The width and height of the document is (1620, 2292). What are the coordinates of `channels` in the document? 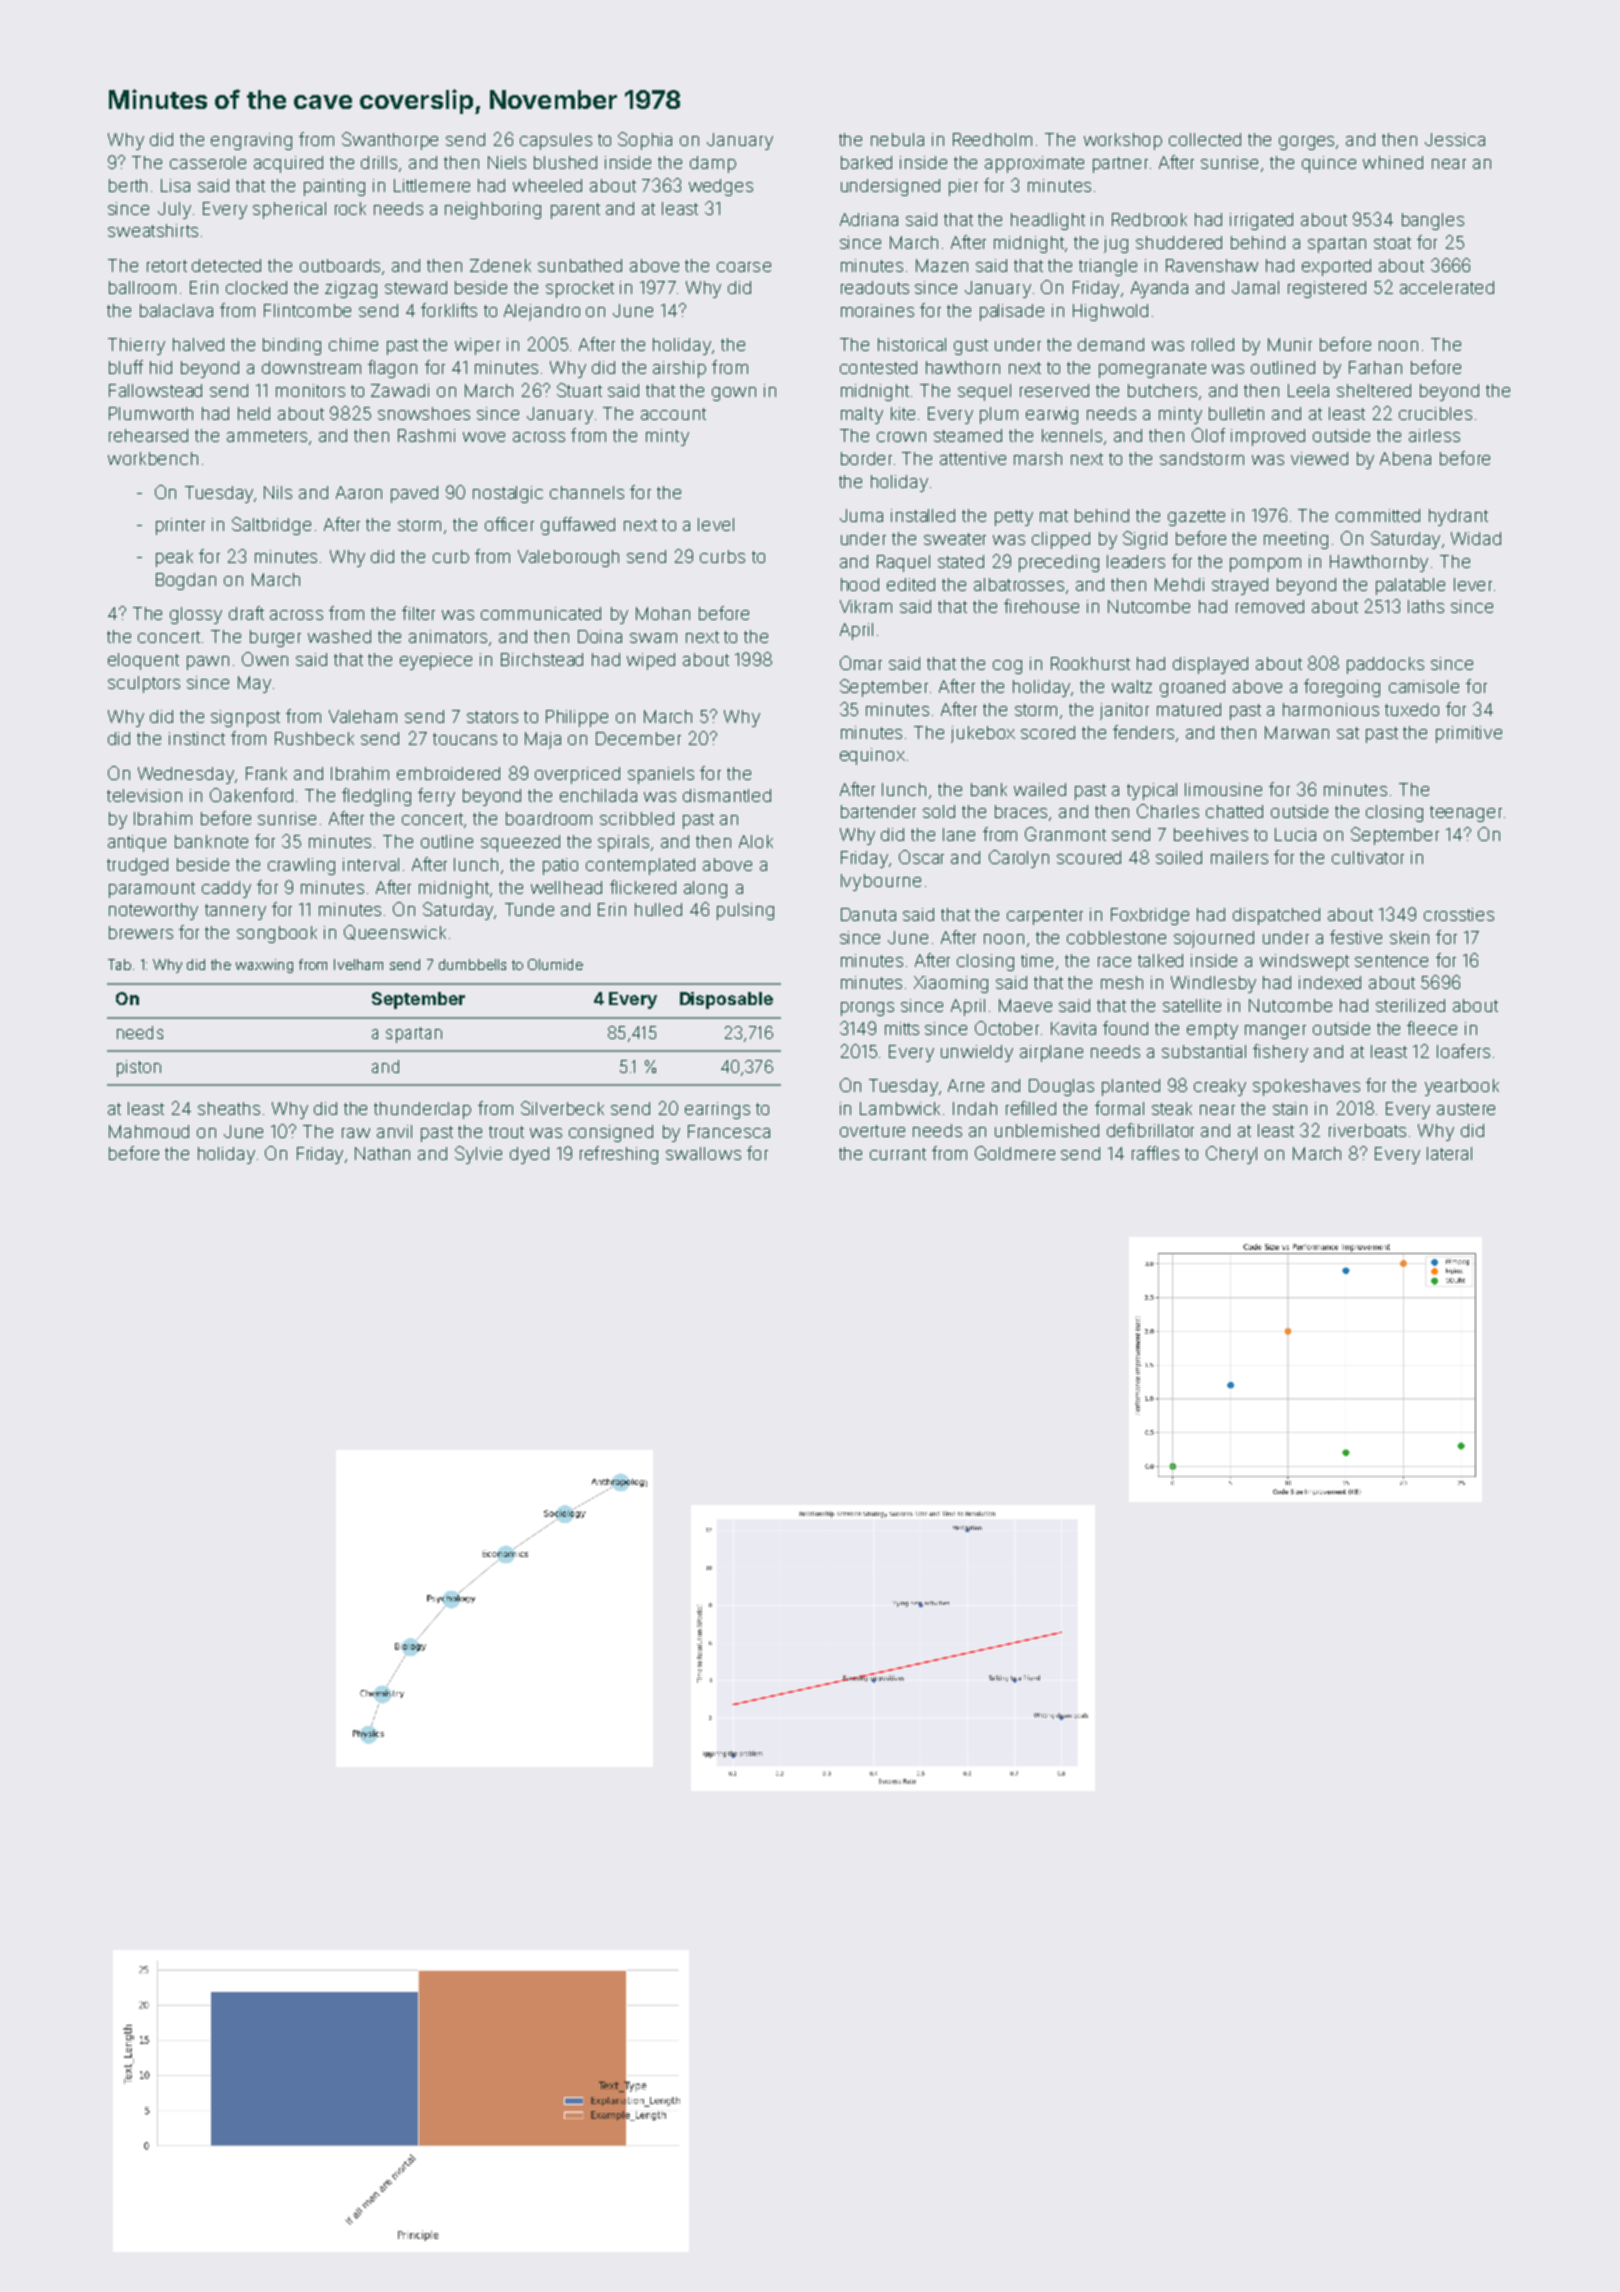 It's located at (587, 492).
